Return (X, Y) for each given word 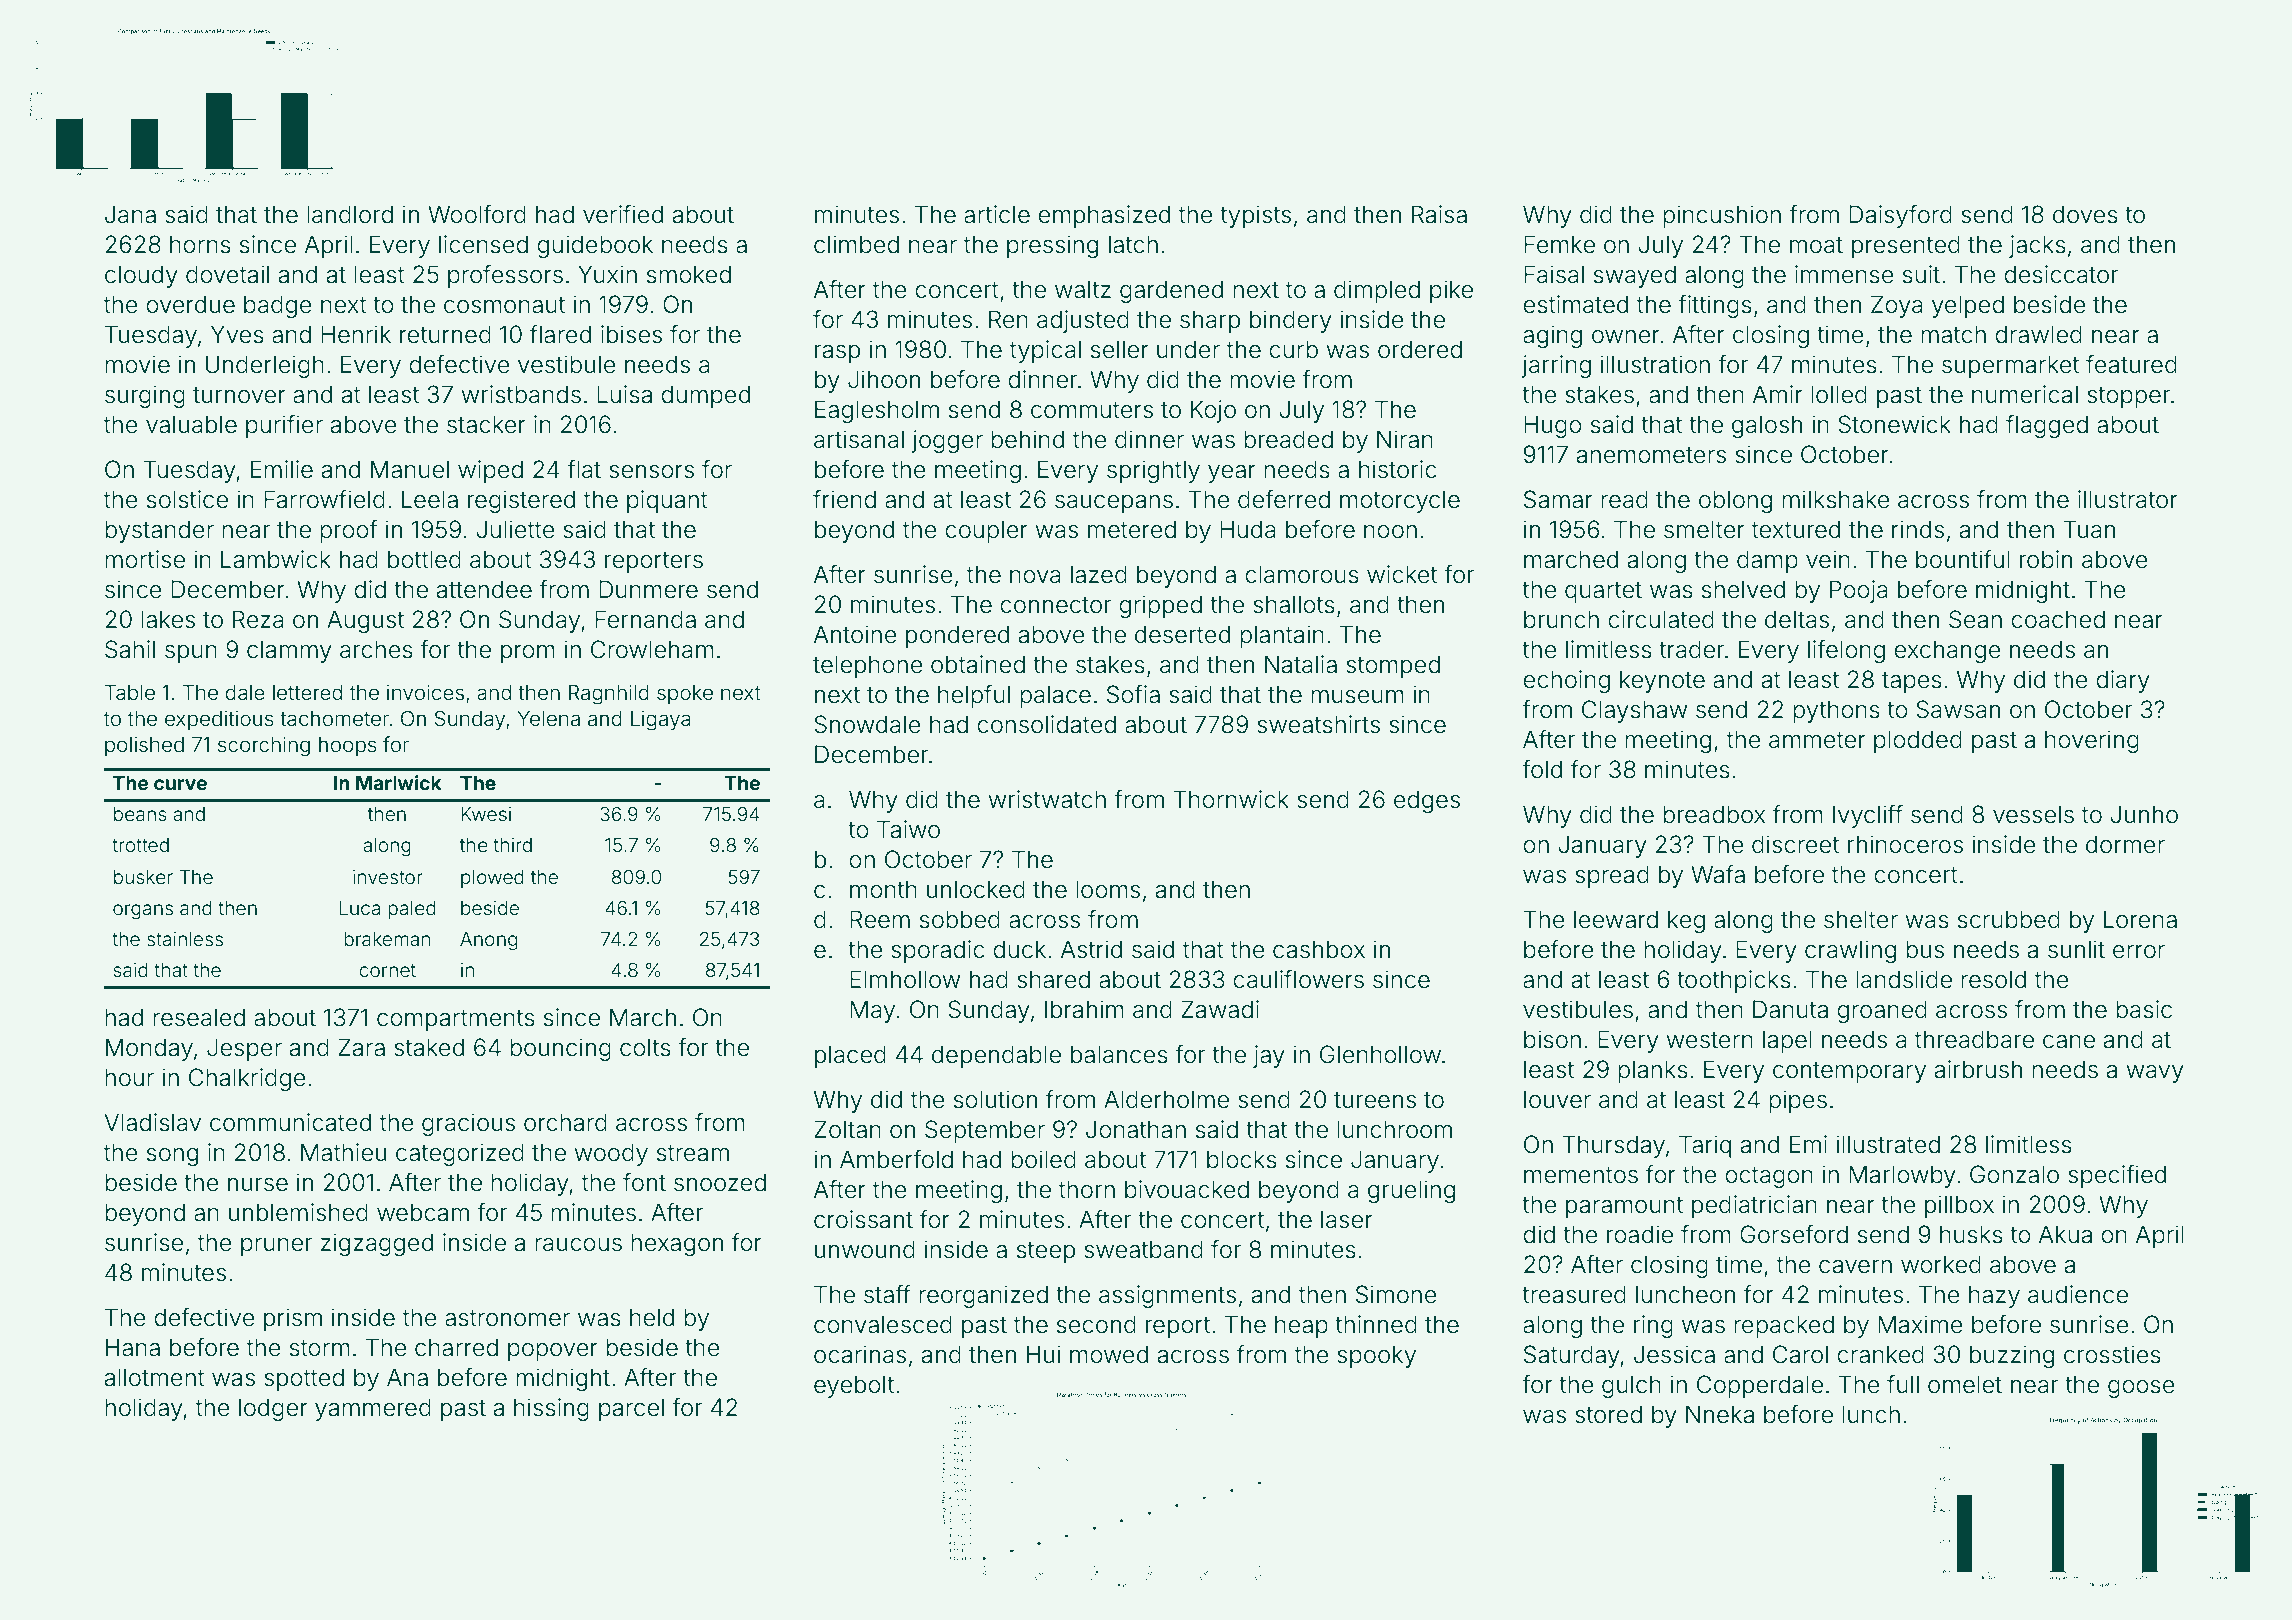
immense (1844, 274)
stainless (185, 939)
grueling (1411, 1191)
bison (1552, 1039)
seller (1120, 349)
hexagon (677, 1244)
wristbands (521, 394)
